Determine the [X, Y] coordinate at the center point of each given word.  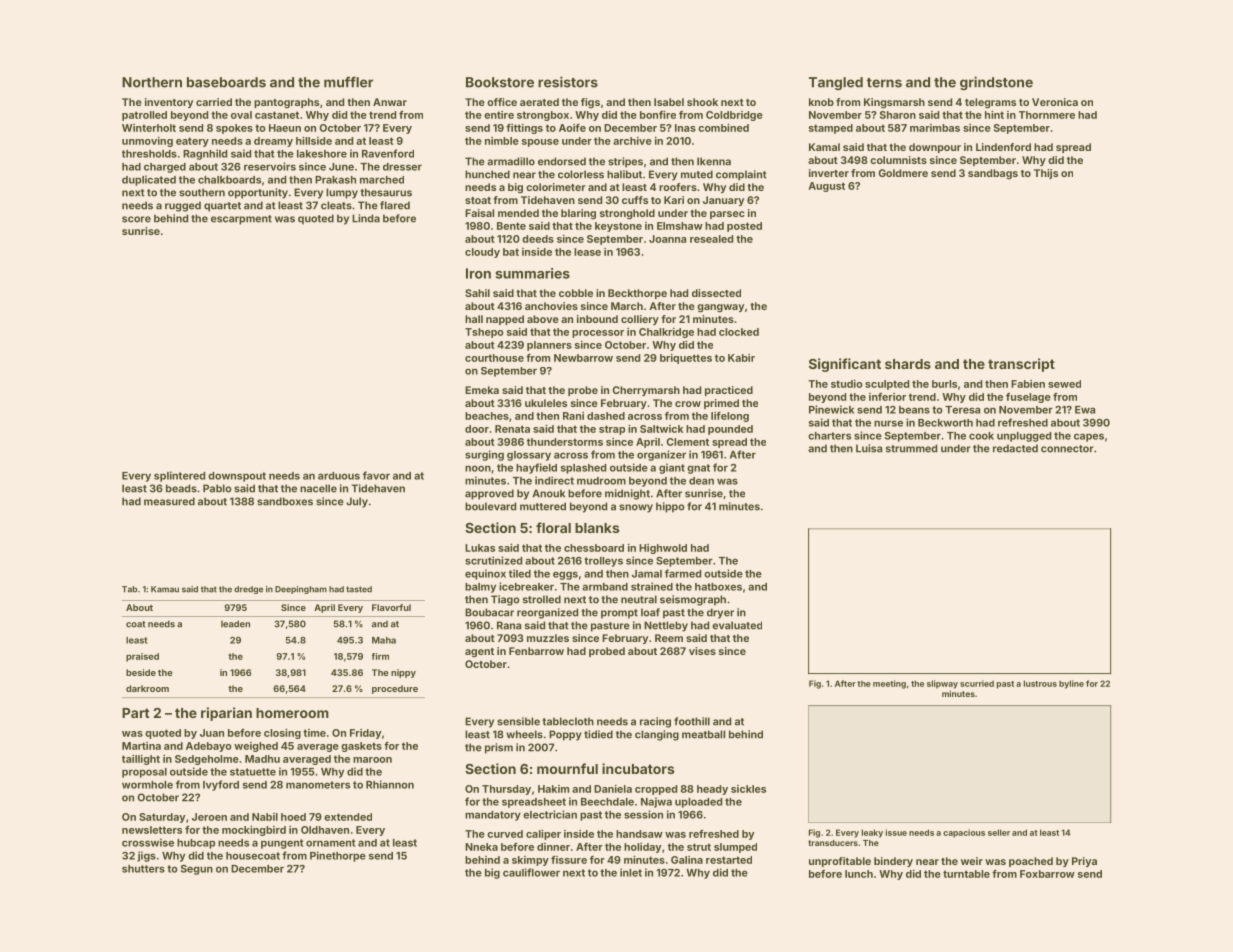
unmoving [147, 142]
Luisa [869, 448]
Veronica [1055, 102]
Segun [197, 870]
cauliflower [531, 872]
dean [701, 481]
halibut [624, 174]
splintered [179, 476]
